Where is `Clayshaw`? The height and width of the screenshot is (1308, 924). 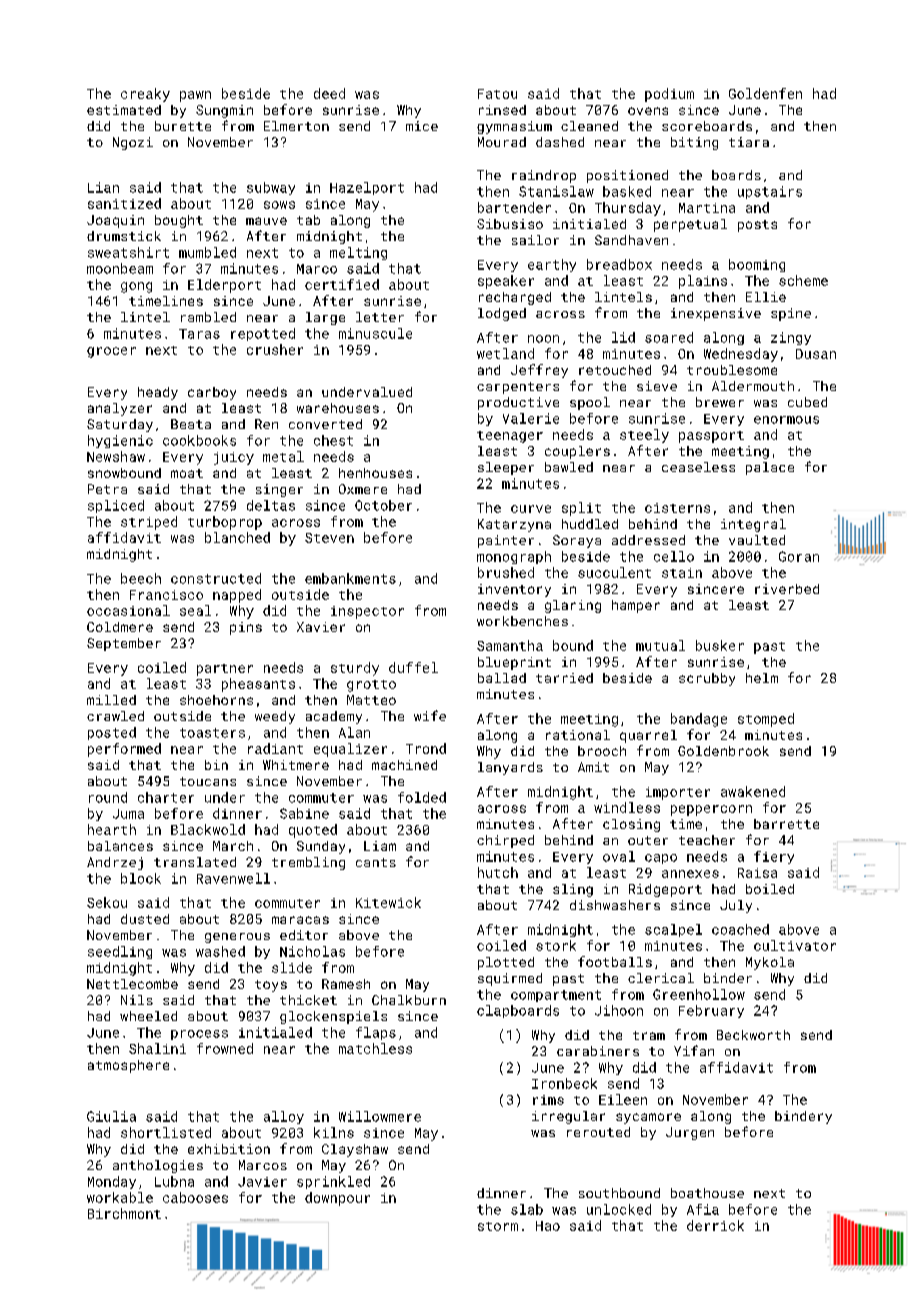 Clayshaw is located at coordinates (355, 1150).
